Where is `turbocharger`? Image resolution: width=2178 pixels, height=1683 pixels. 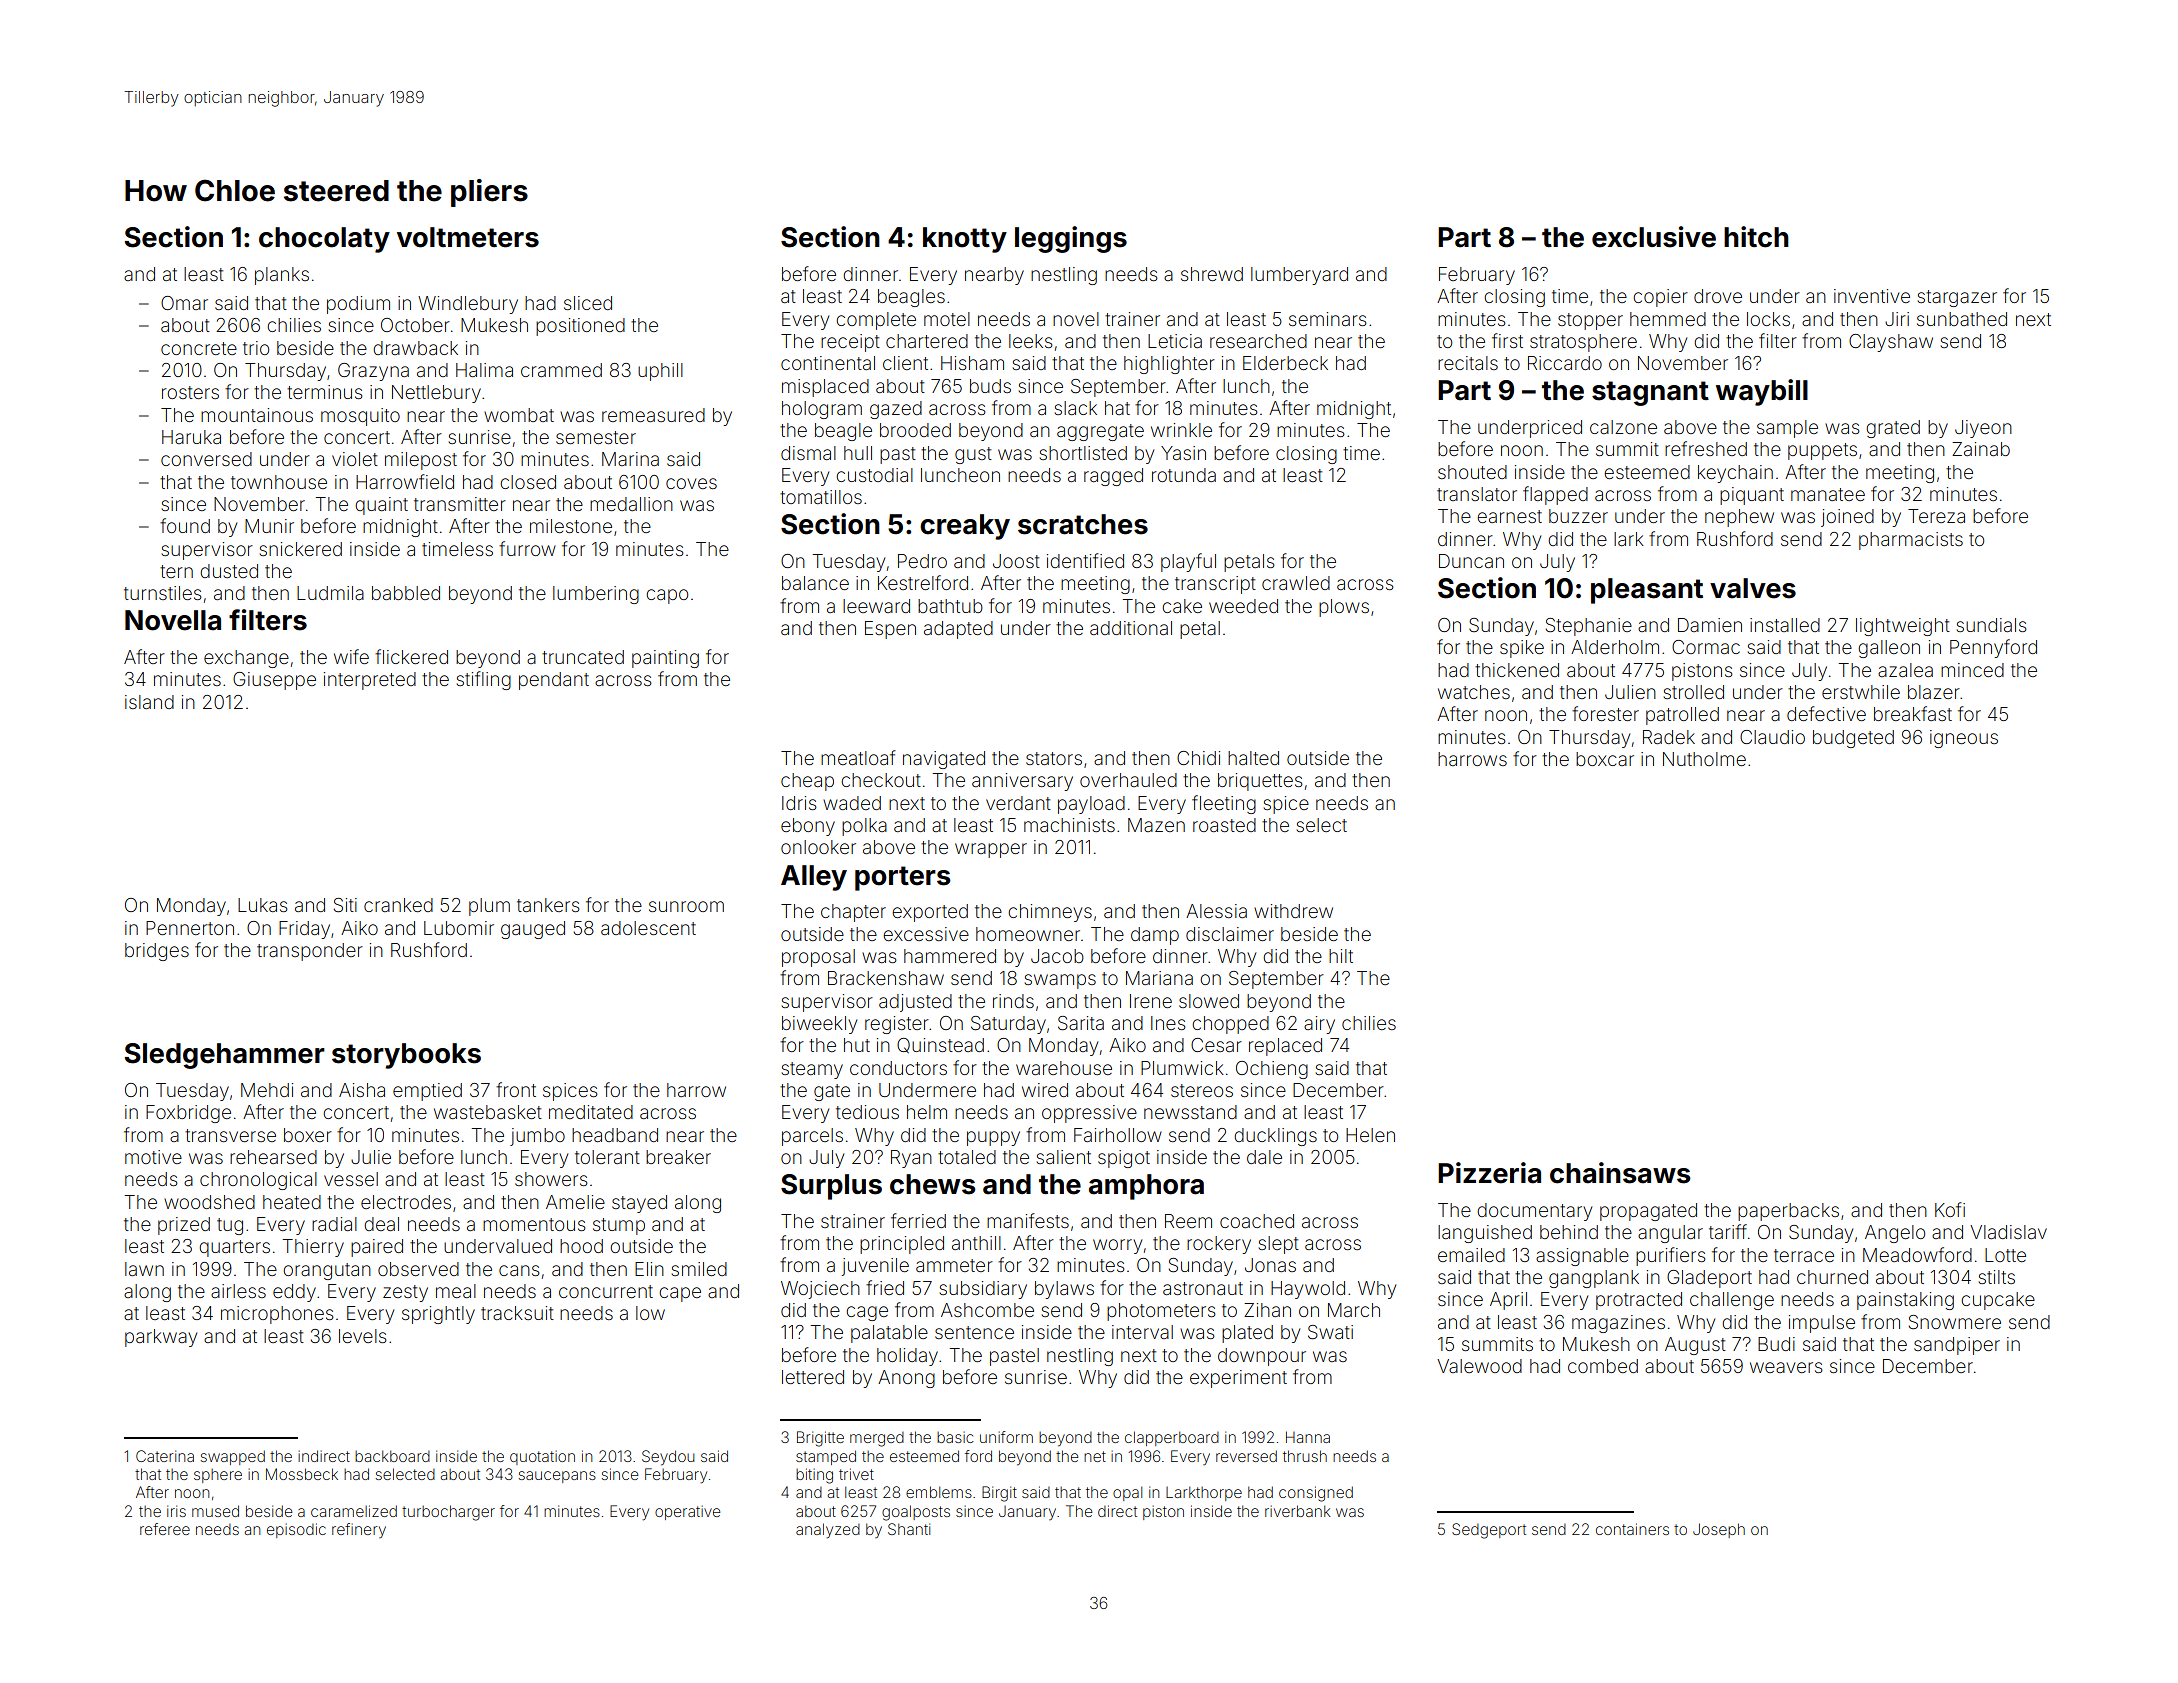
turbocharger is located at coordinates (448, 1513).
